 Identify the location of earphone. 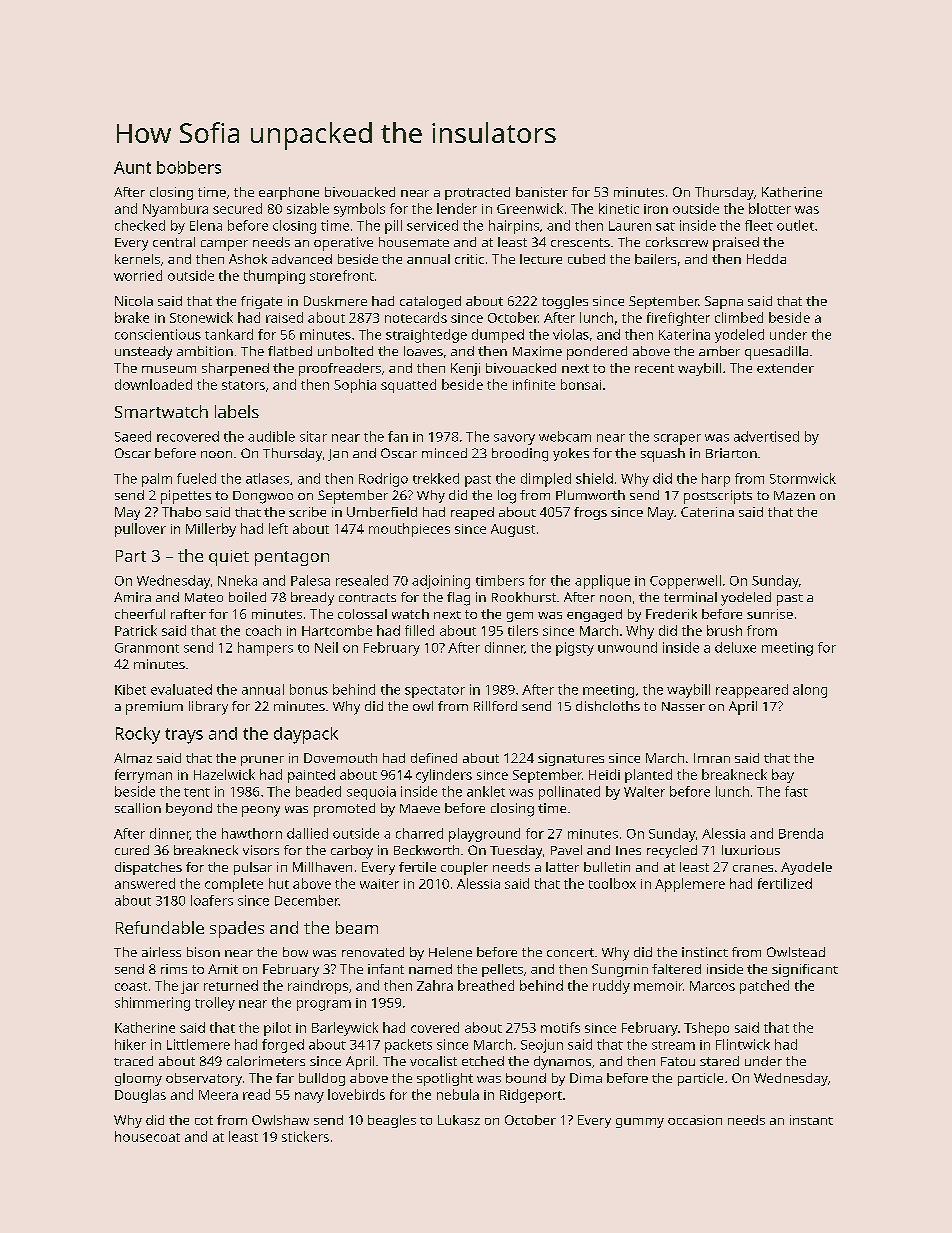
(289, 193).
